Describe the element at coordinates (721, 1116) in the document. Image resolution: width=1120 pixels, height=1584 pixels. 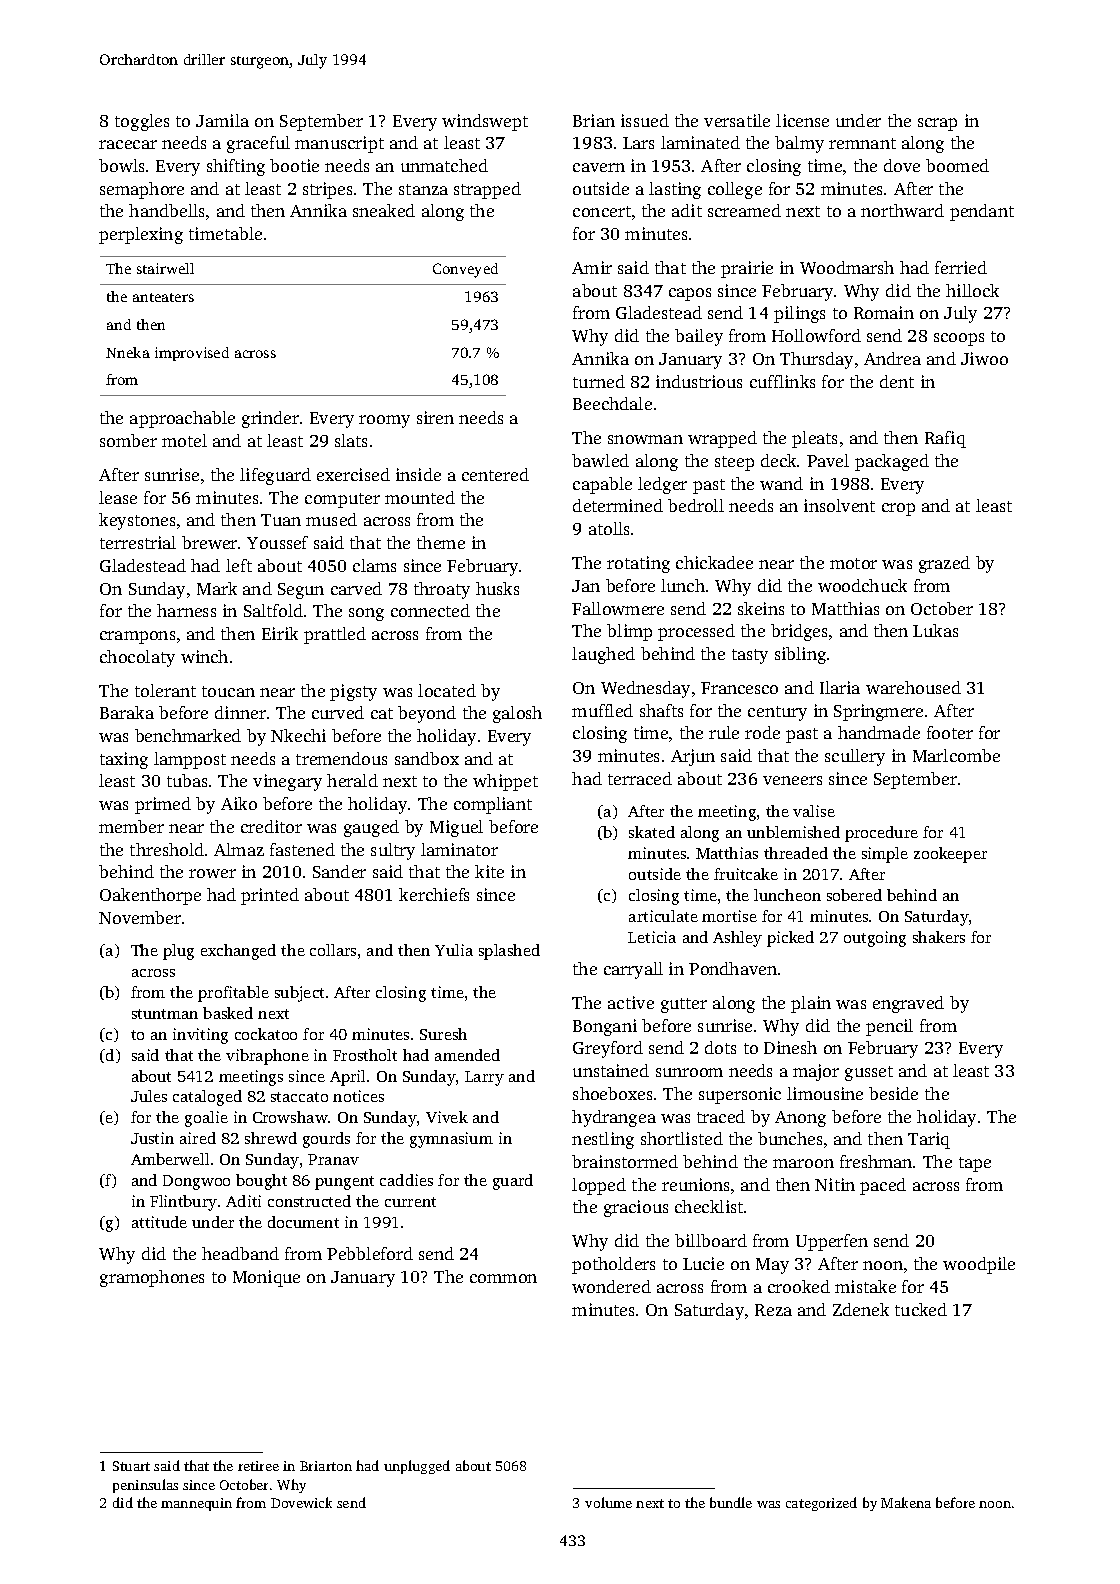
I see `traced` at that location.
